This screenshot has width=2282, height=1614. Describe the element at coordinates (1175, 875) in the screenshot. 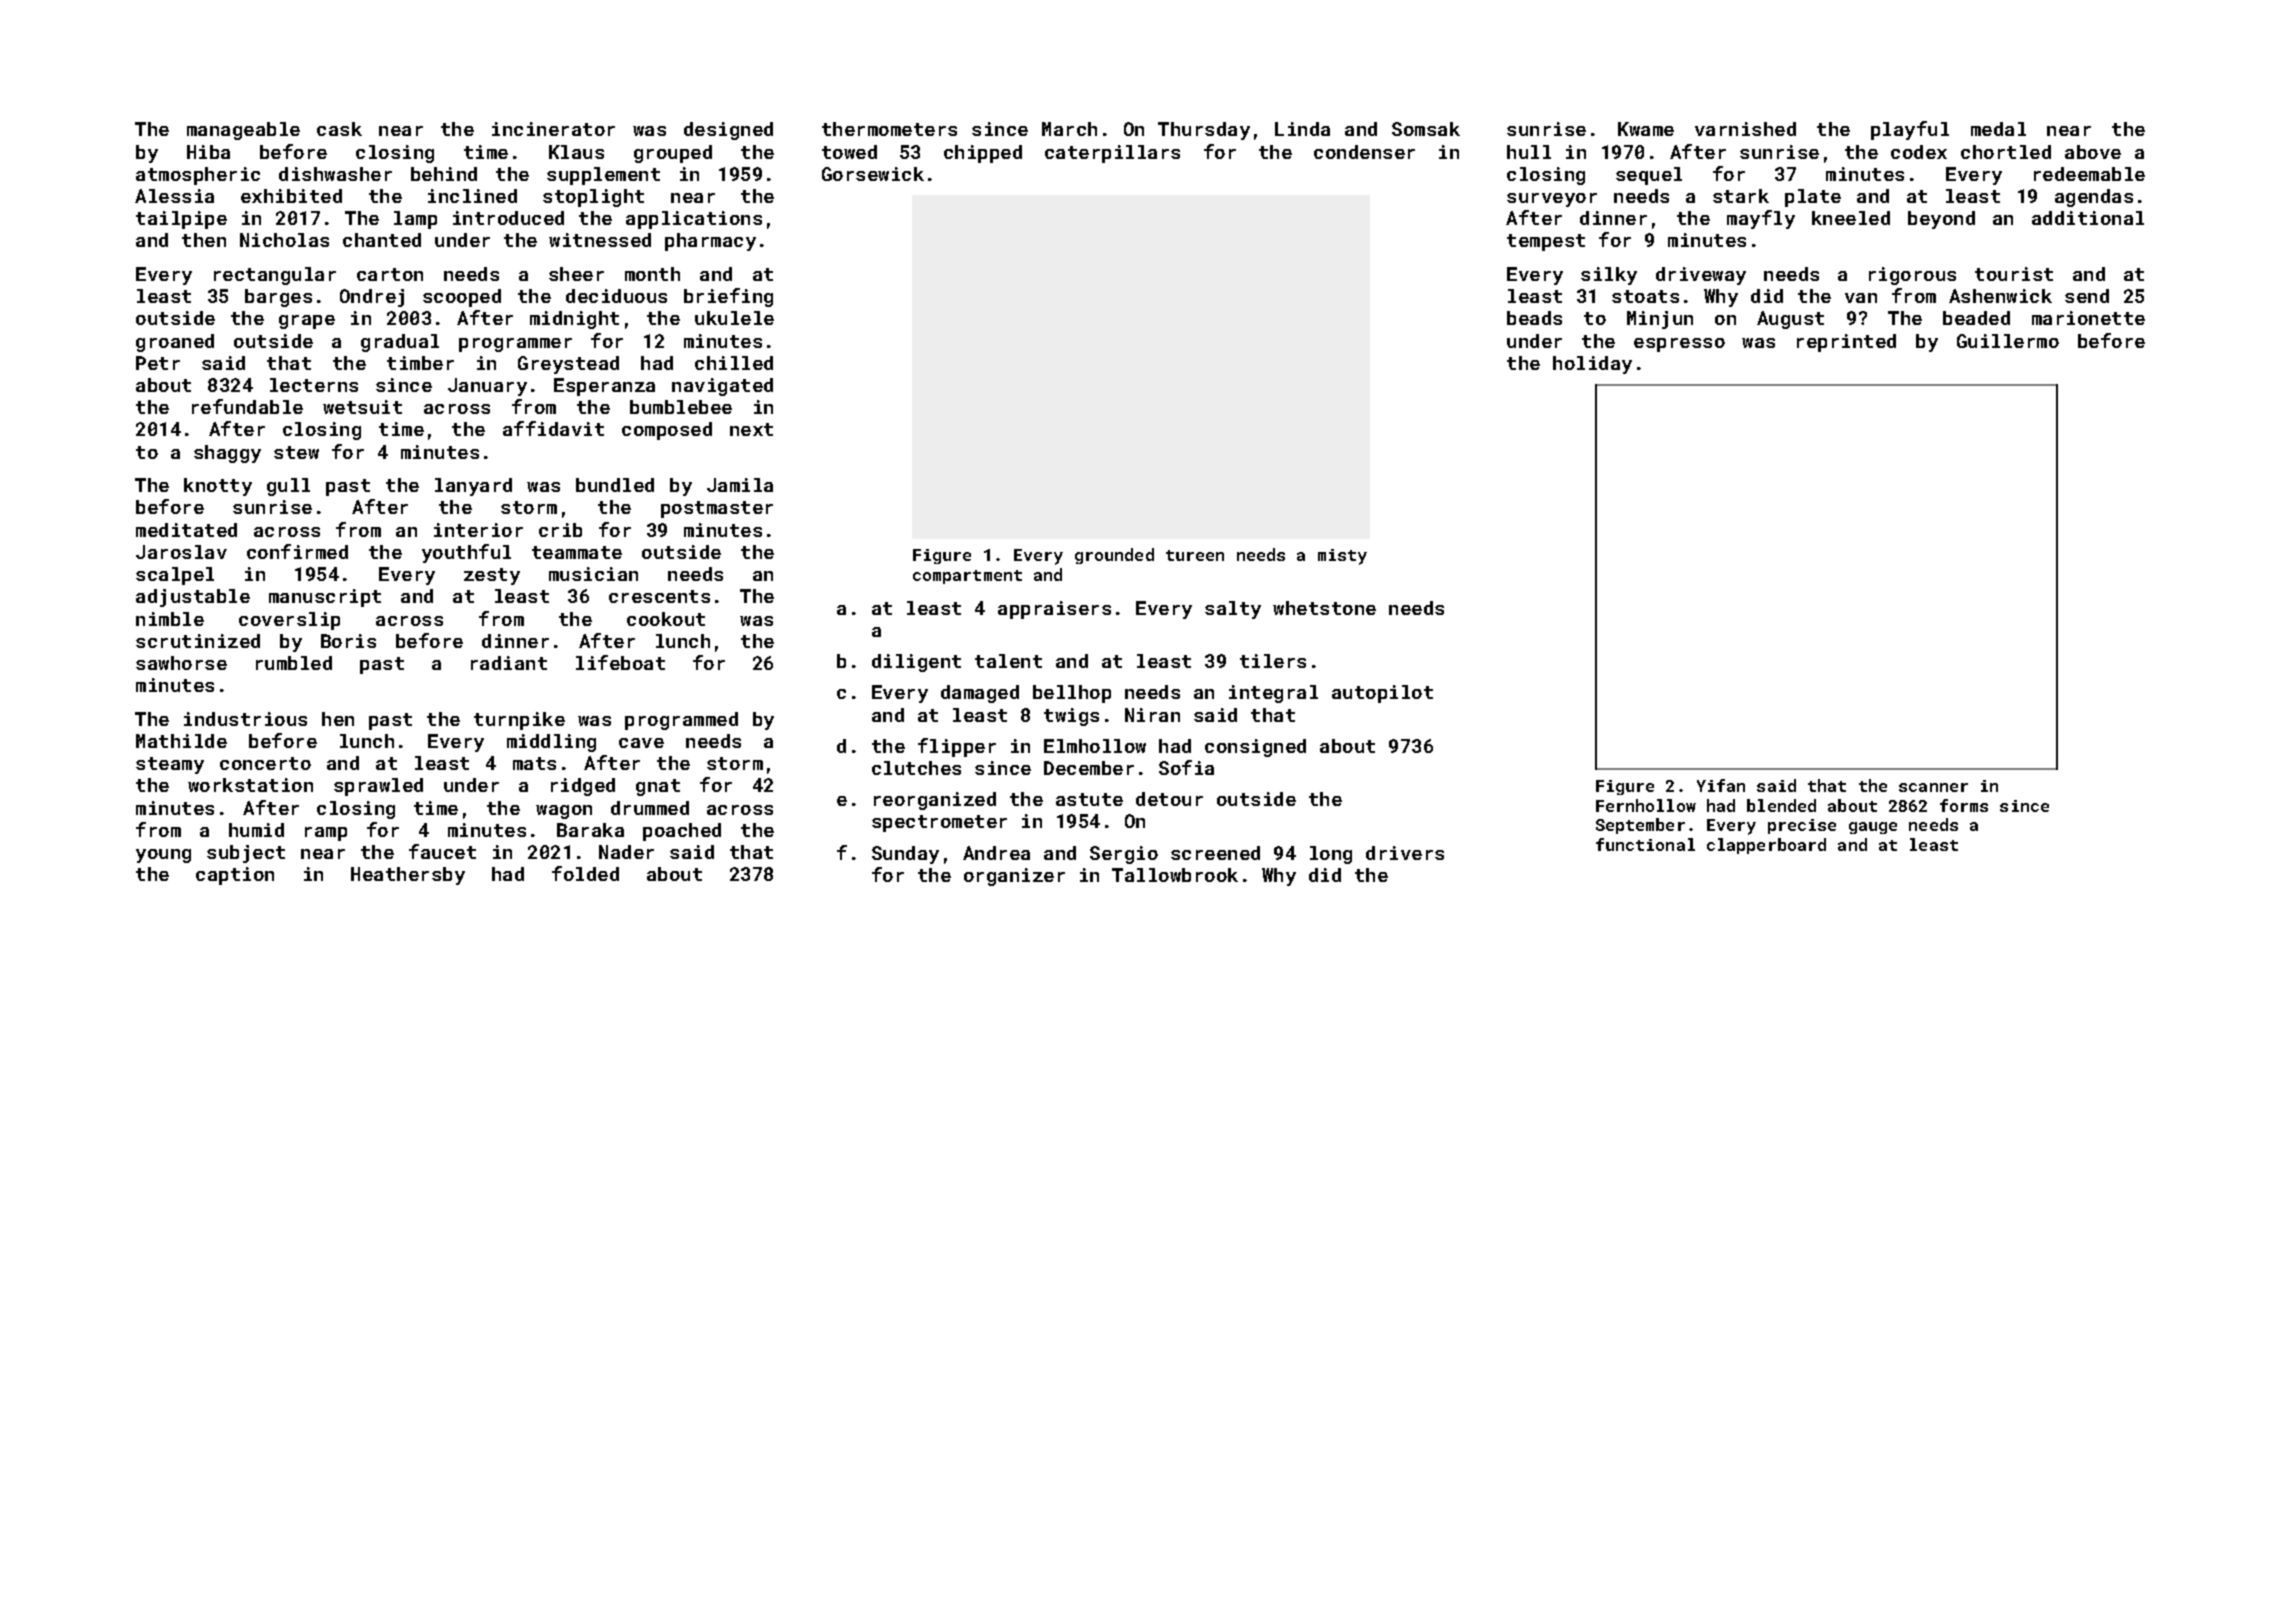

I see `Tallowbrook` at that location.
